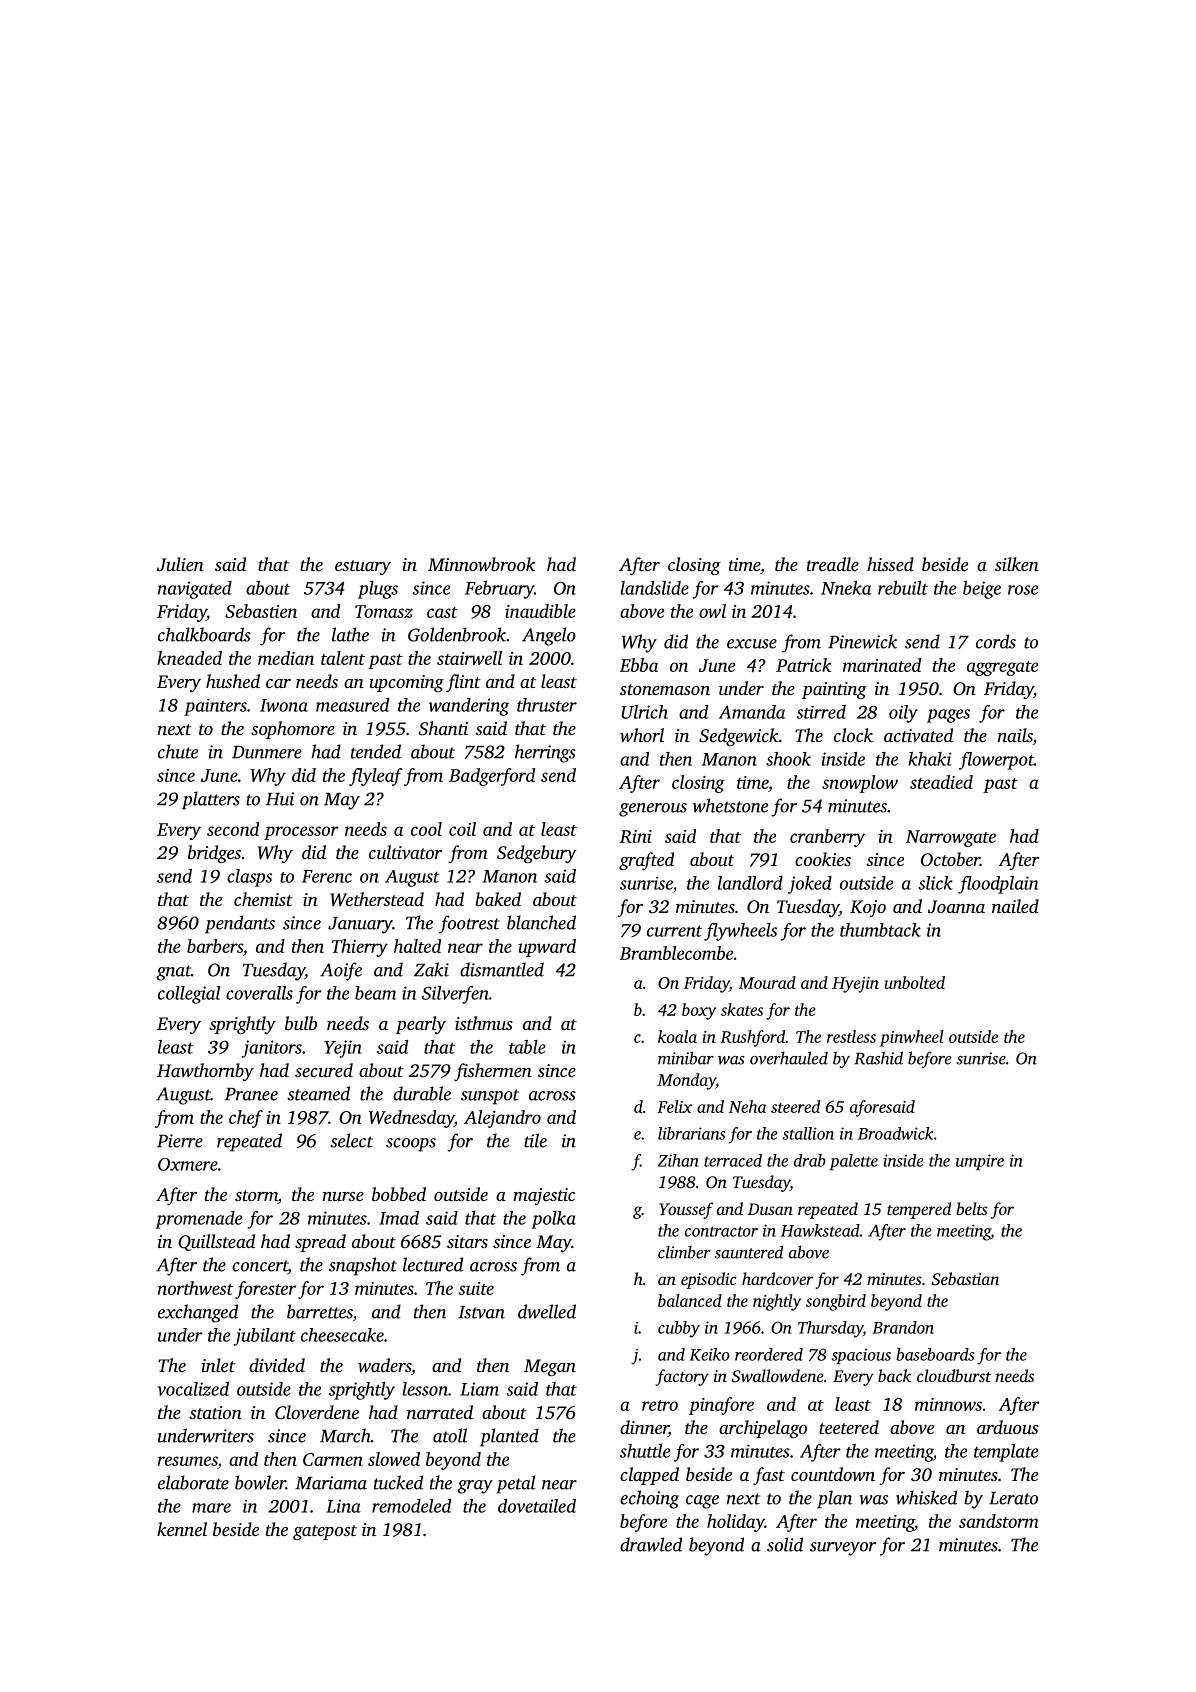  Describe the element at coordinates (677, 1036) in the screenshot. I see `koala` at that location.
